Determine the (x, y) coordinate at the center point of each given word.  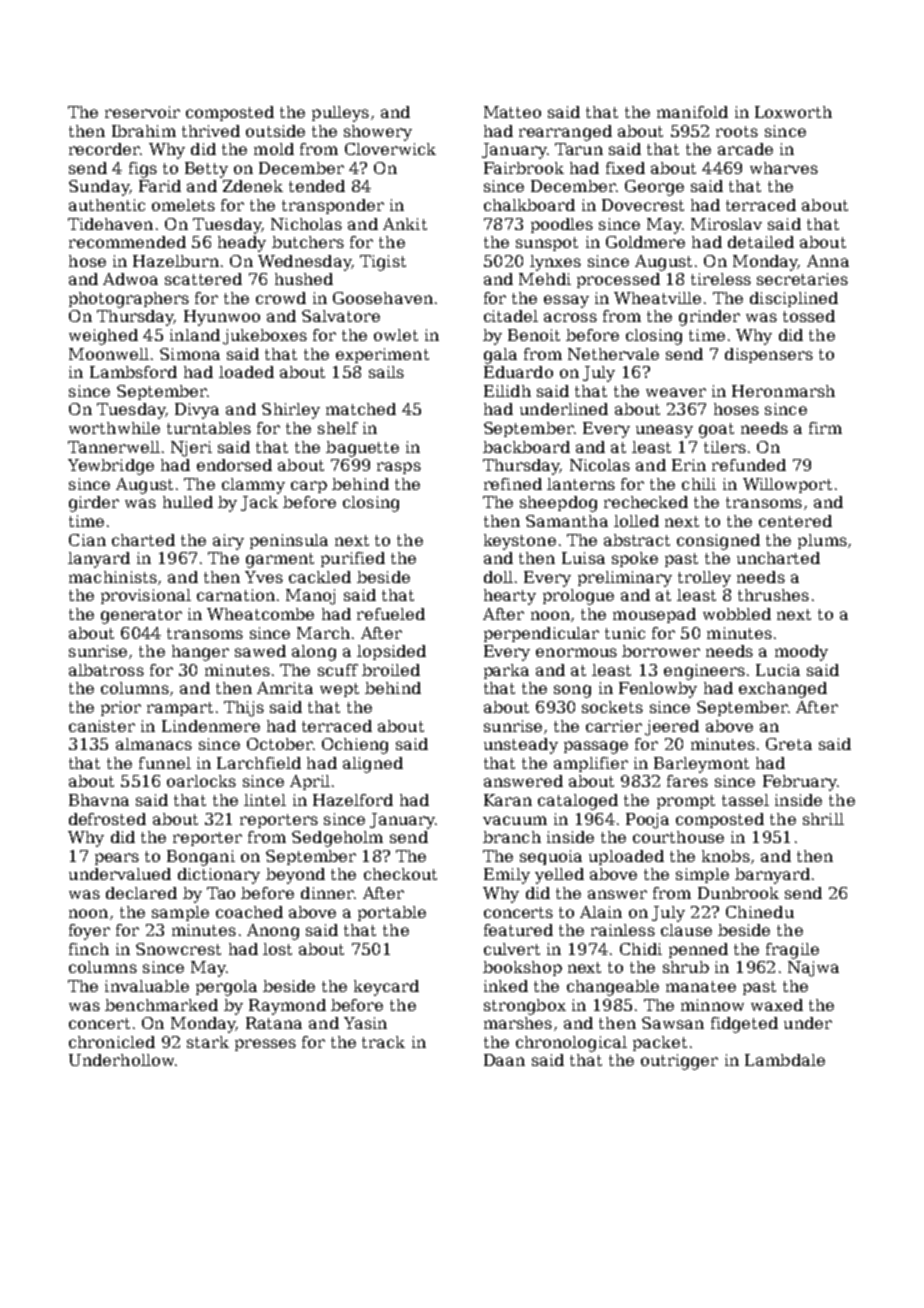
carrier (614, 726)
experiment (382, 355)
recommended (127, 242)
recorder (104, 149)
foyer (89, 932)
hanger (200, 653)
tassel (745, 800)
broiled (391, 670)
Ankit (405, 224)
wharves (784, 168)
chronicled (112, 1042)
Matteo (512, 112)
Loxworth (793, 112)
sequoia (551, 857)
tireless (721, 279)
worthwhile (114, 428)
